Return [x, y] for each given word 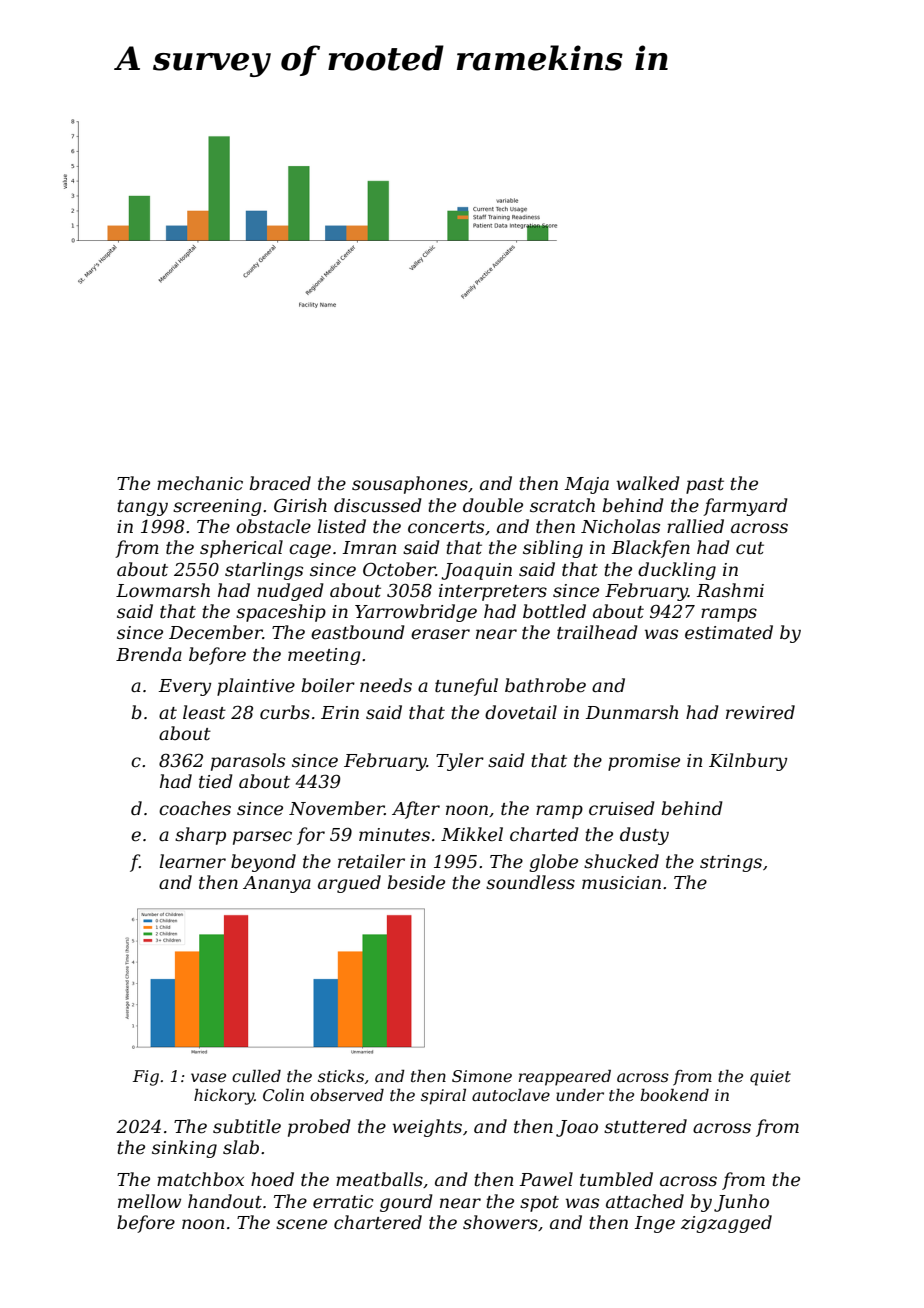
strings [731, 863]
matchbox [200, 1179]
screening [217, 507]
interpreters [493, 592]
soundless [530, 882]
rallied [695, 526]
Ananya [277, 884]
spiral [443, 1096]
